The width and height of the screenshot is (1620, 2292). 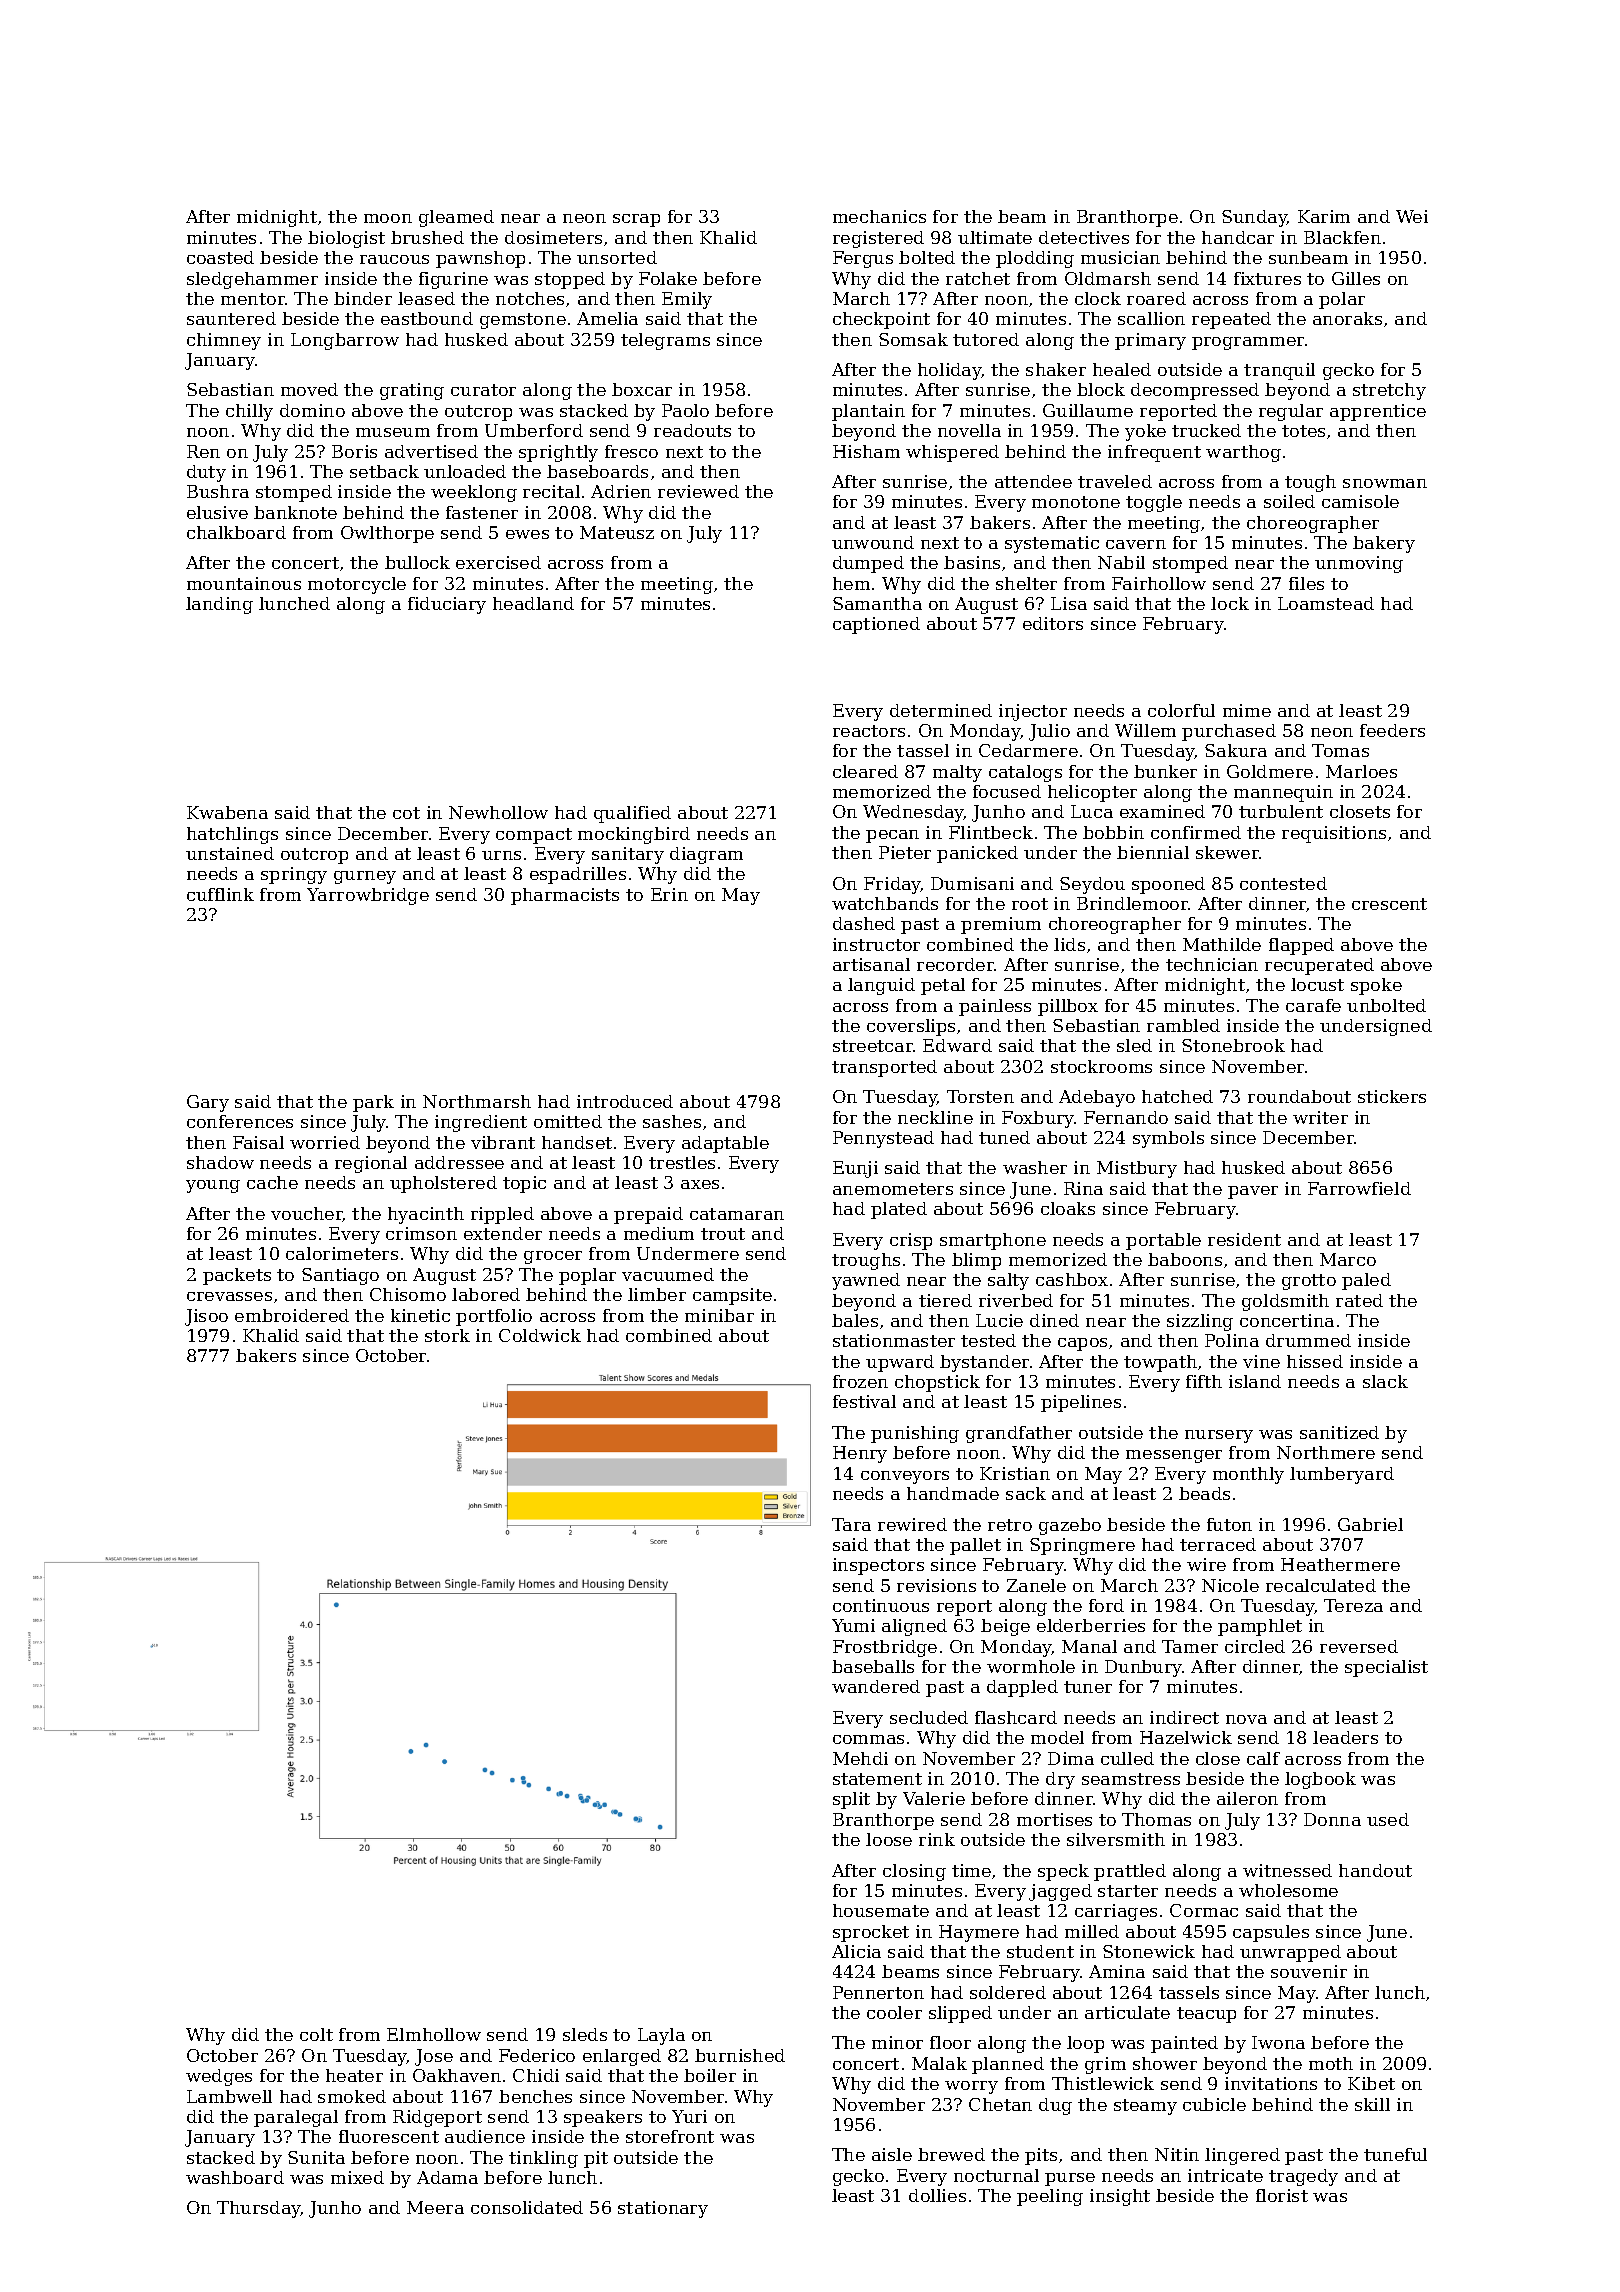 I want to click on painted, so click(x=1184, y=2044).
